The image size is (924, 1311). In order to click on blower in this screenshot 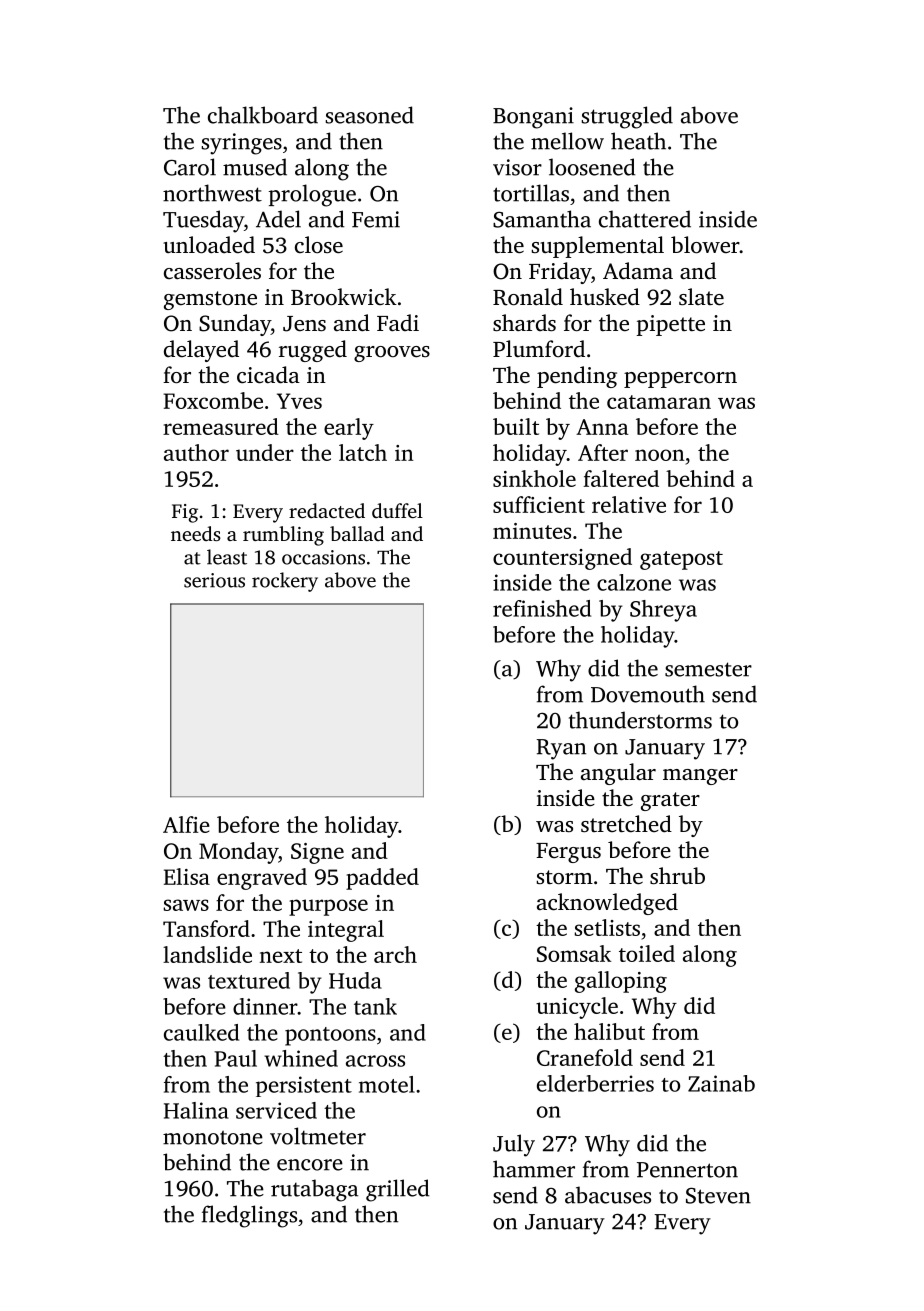, I will do `click(705, 245)`.
